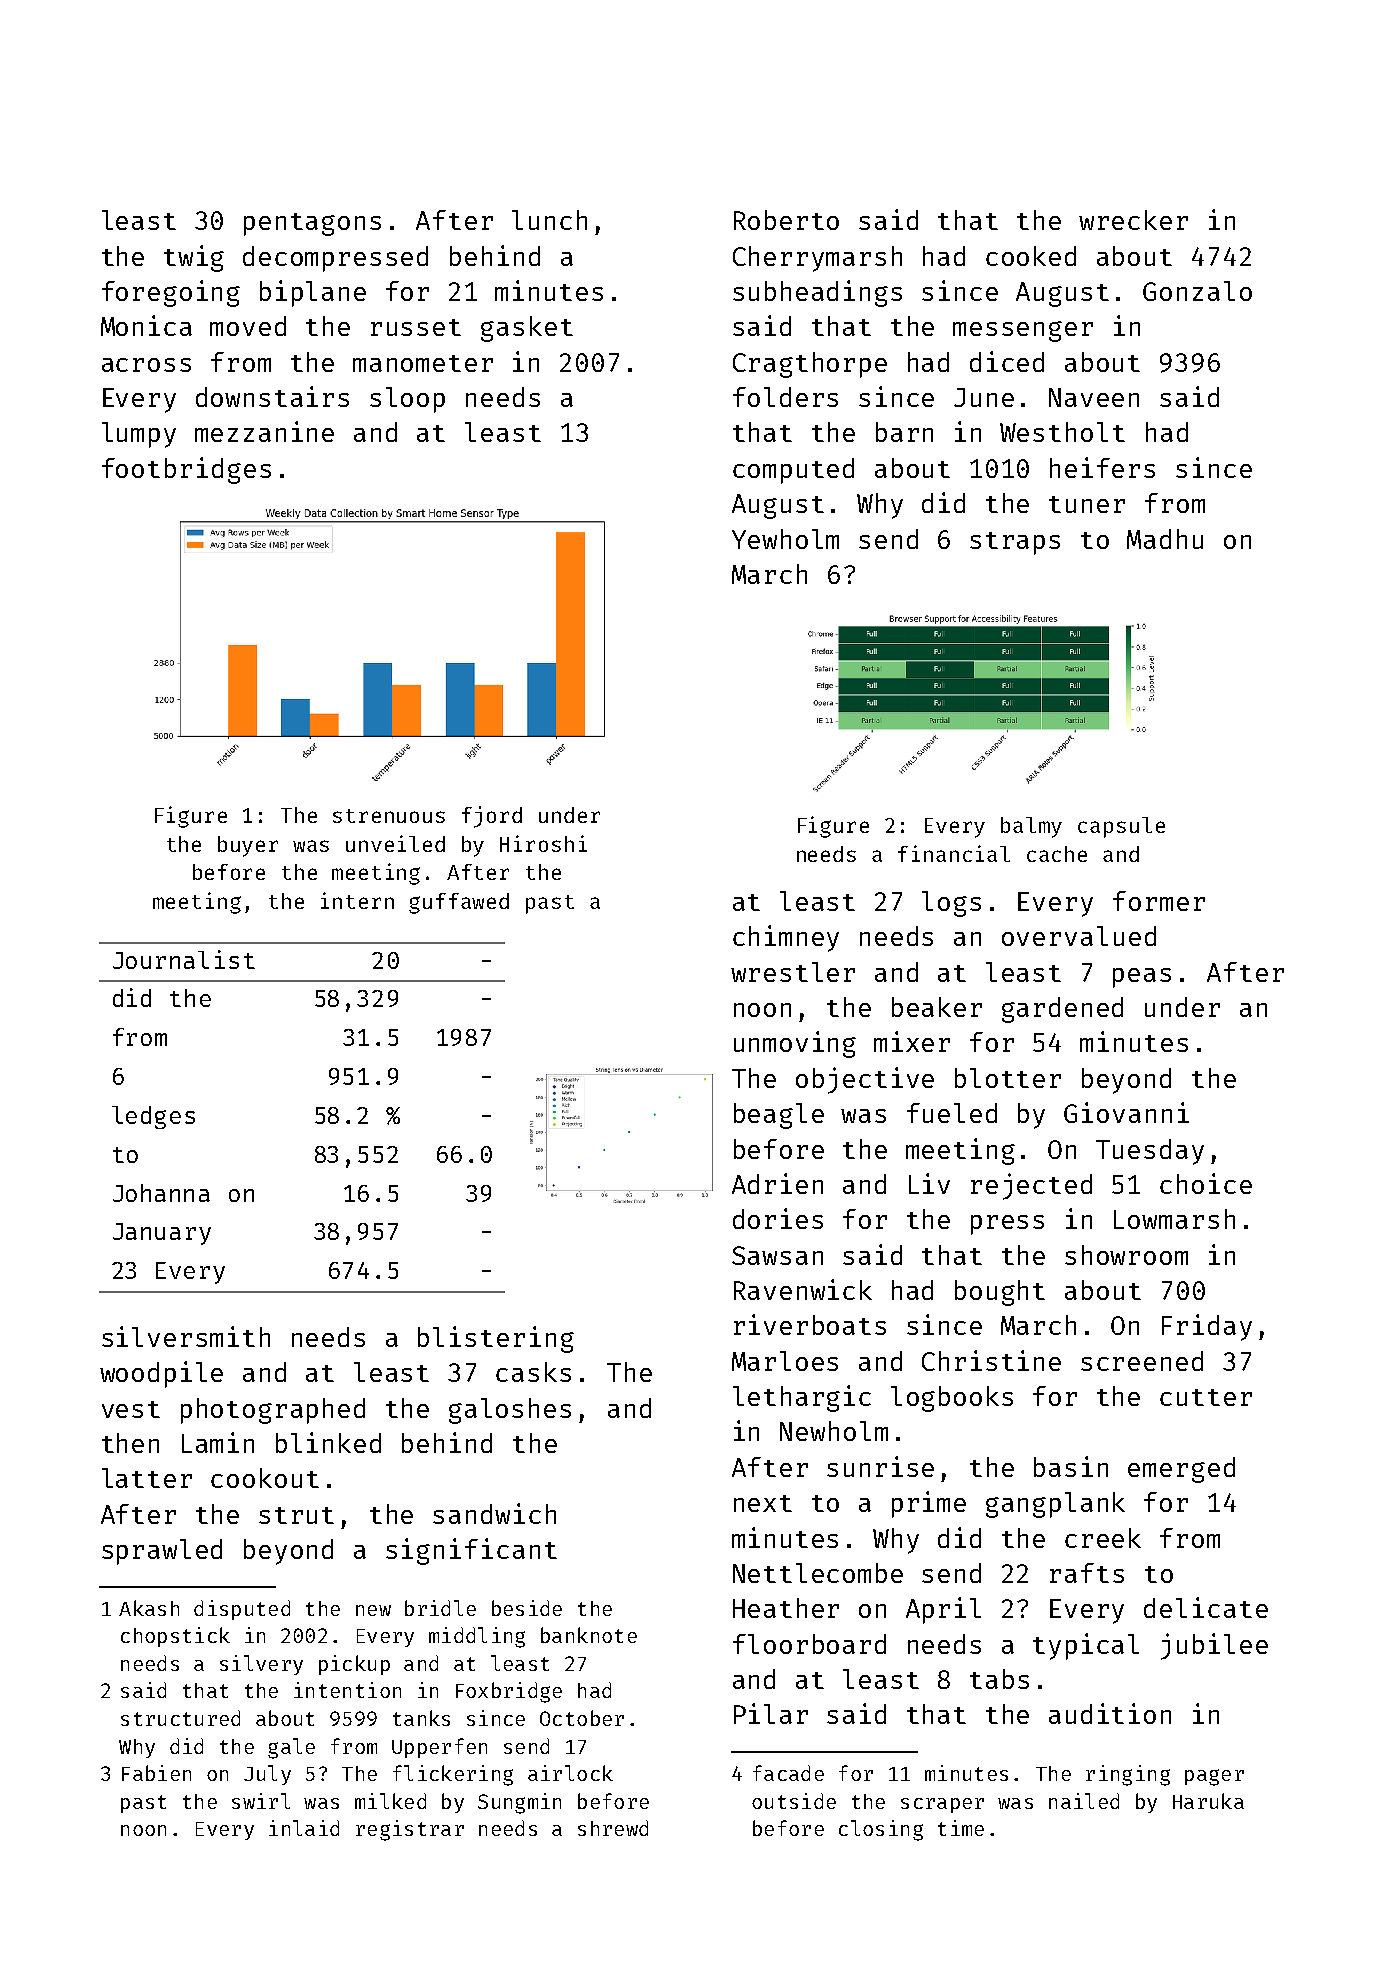  I want to click on silversmith, so click(186, 1336).
